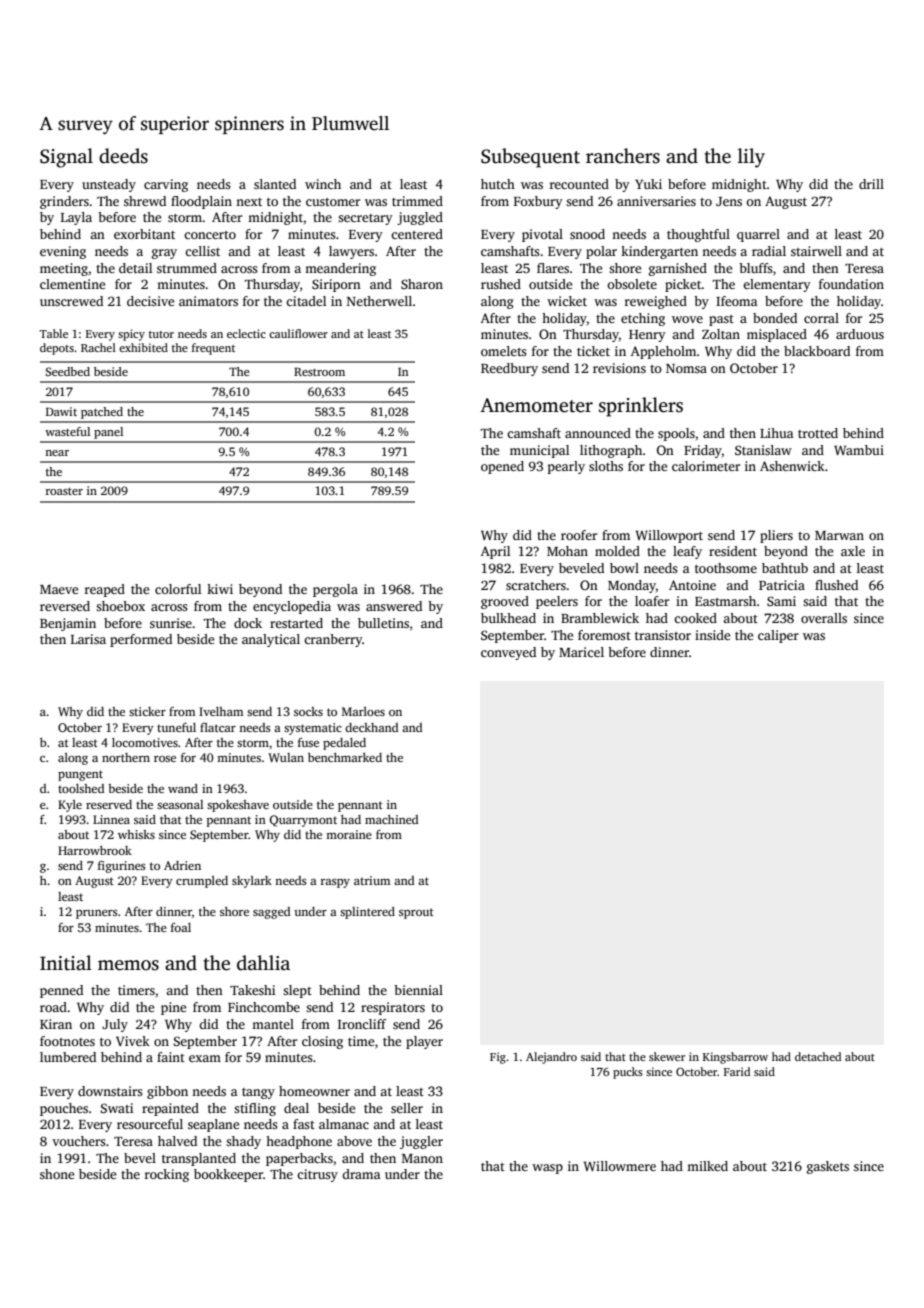  Describe the element at coordinates (871, 184) in the image. I see `drill` at that location.
